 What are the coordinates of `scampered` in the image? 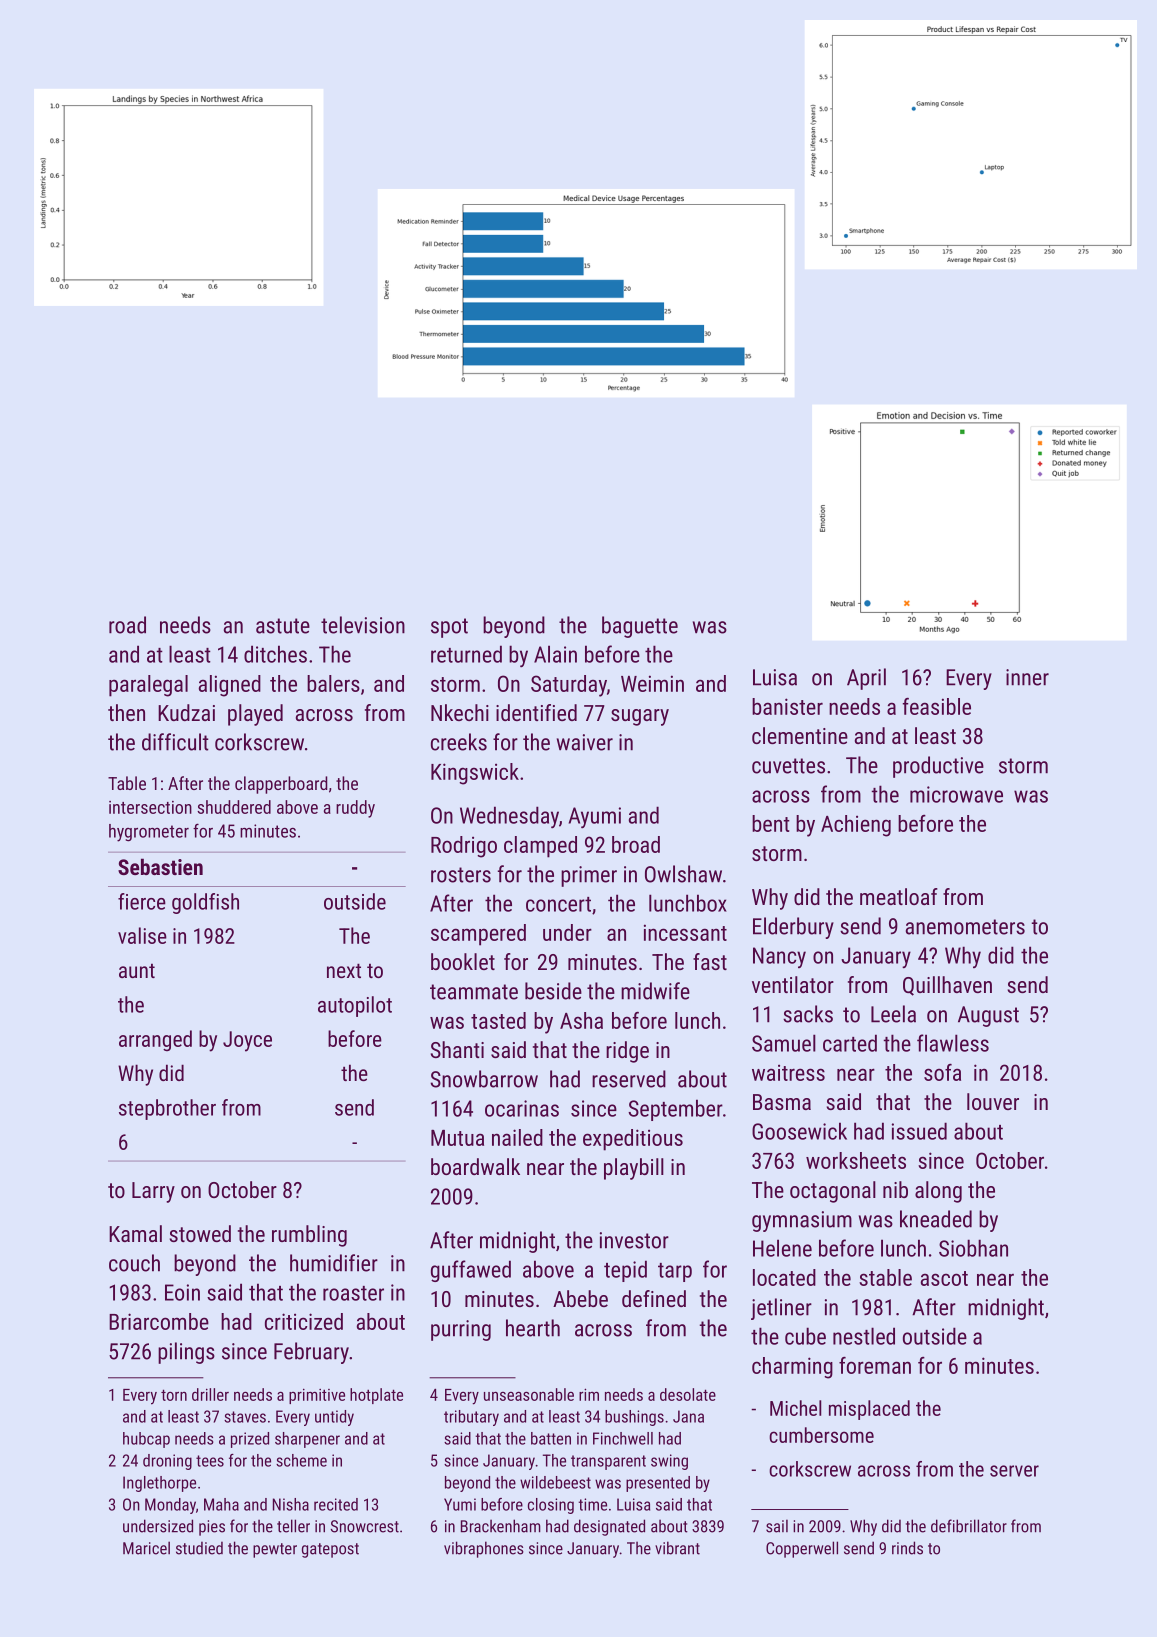 It's located at (478, 935).
